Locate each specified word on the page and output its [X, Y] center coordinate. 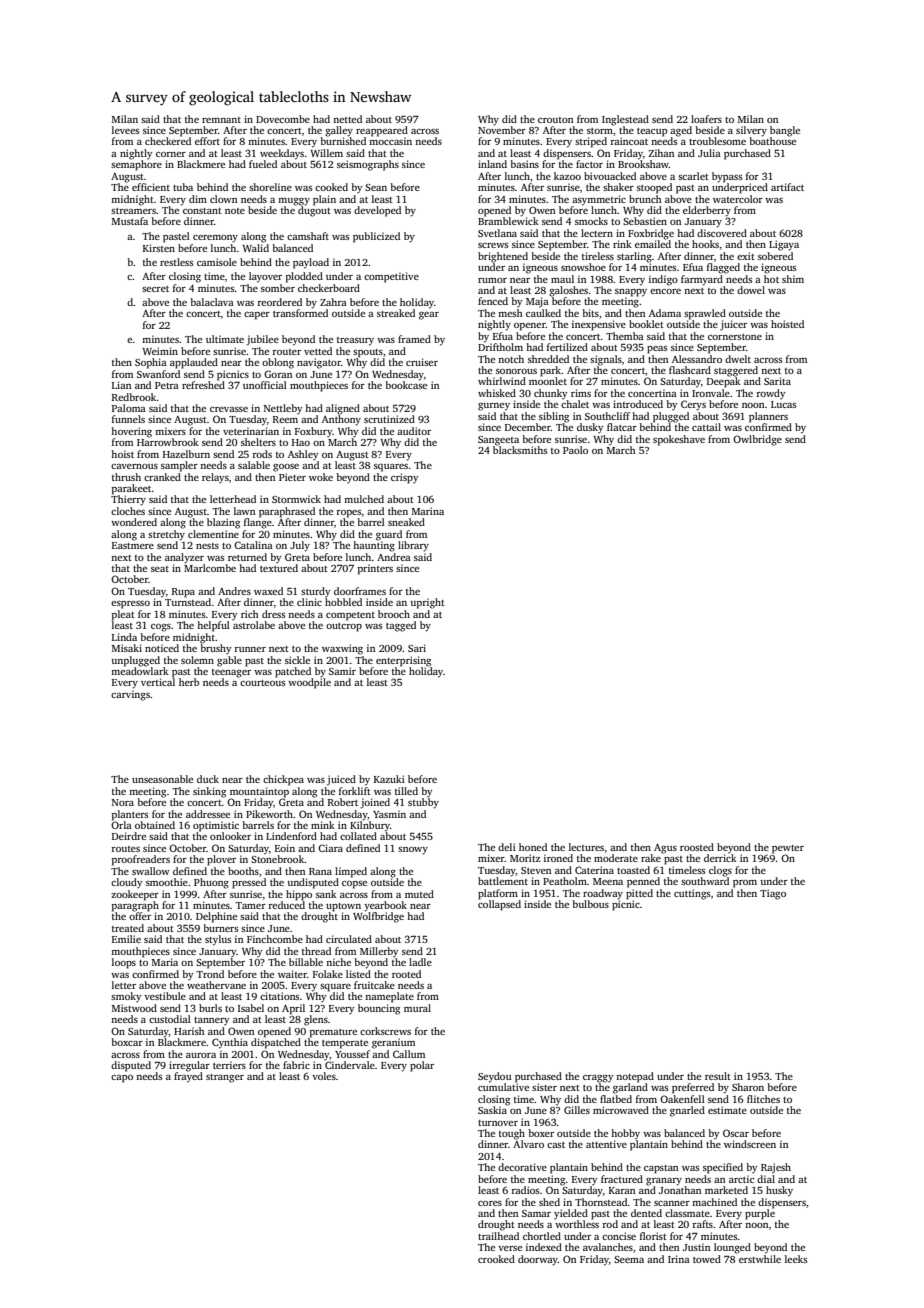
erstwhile [760, 1259]
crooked [496, 1259]
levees [125, 130]
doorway [538, 1260]
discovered [722, 233]
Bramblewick [508, 221]
